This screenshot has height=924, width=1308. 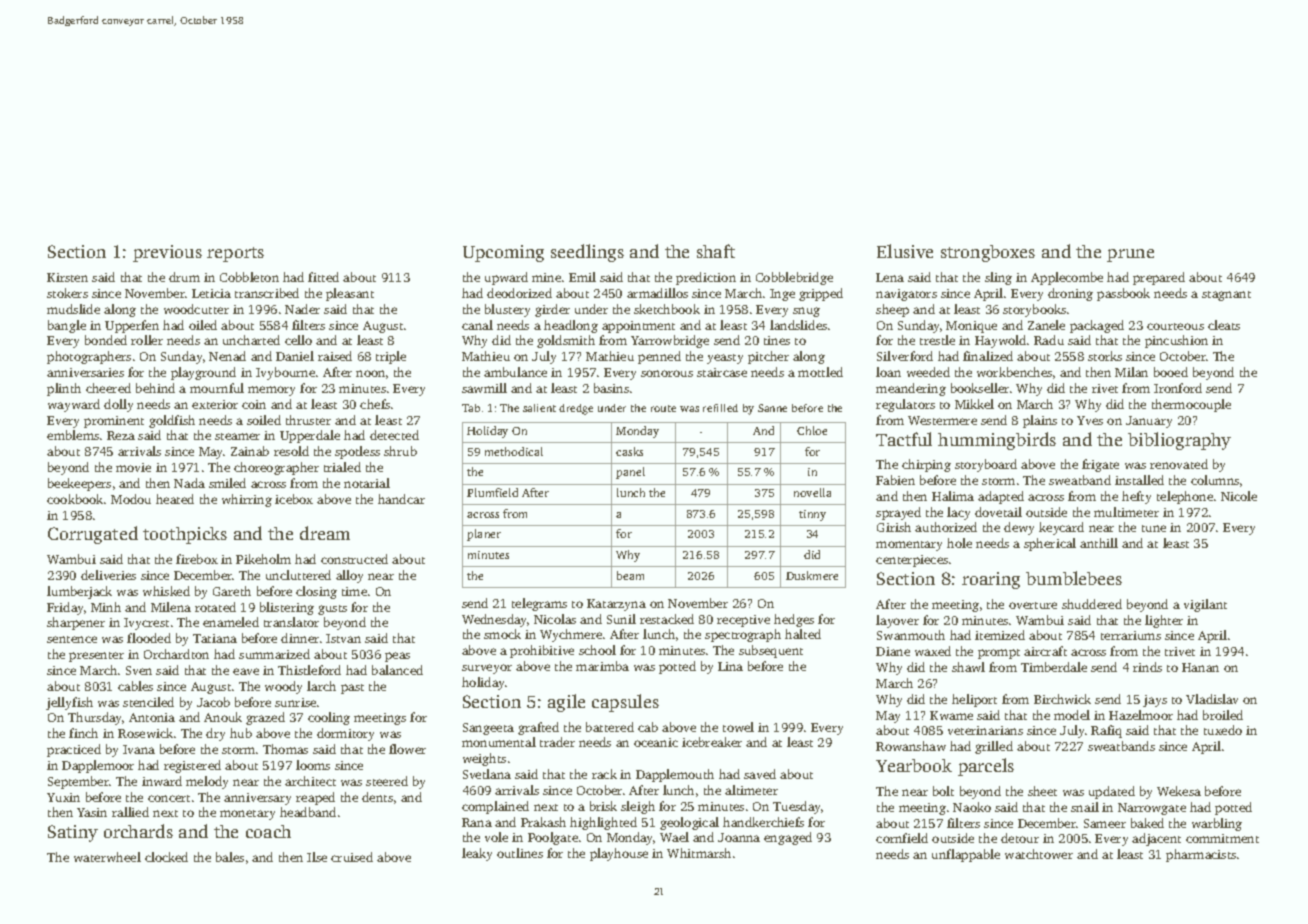 What do you see at coordinates (310, 781) in the screenshot?
I see `architect` at bounding box center [310, 781].
